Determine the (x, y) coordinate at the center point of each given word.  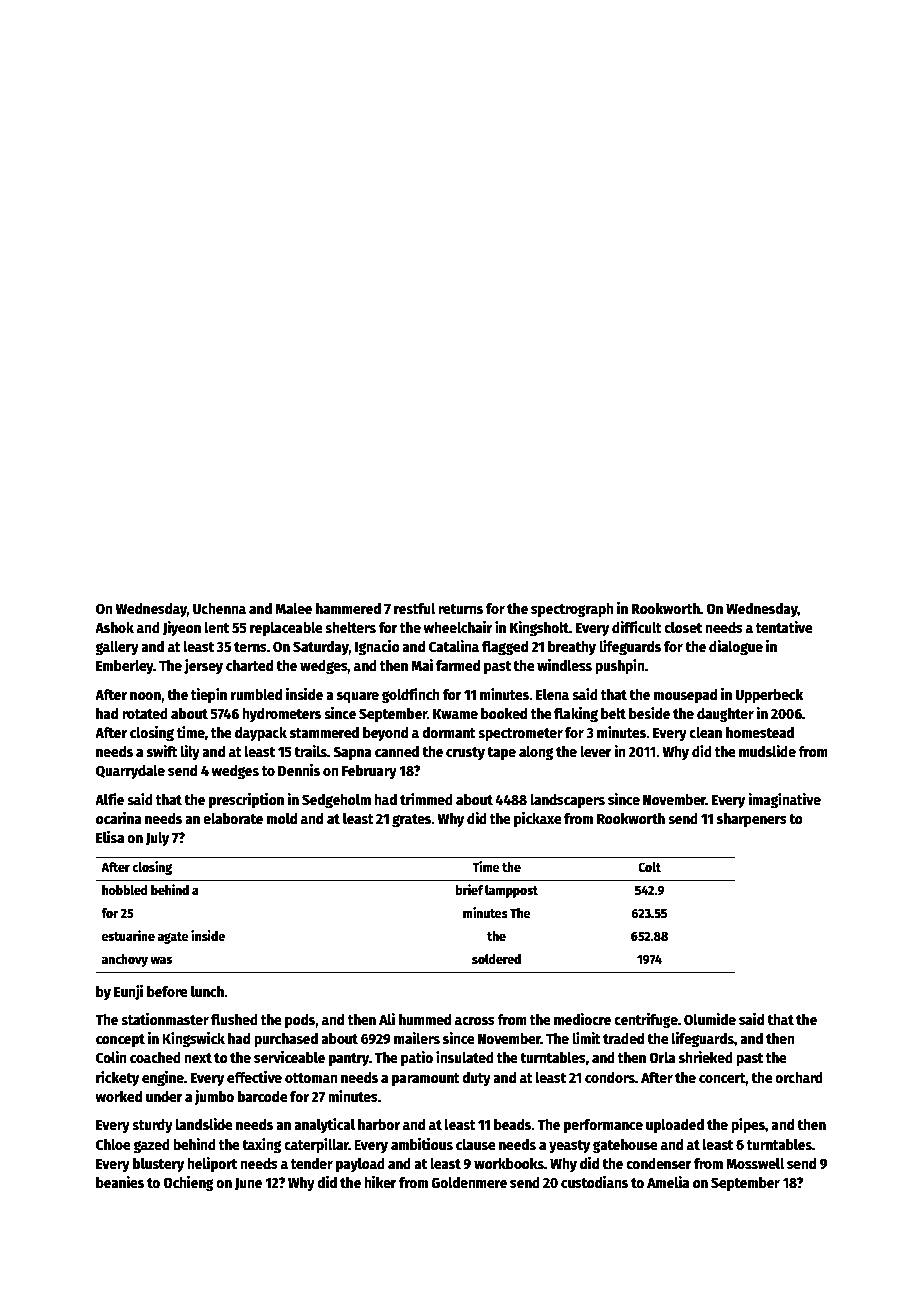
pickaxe (538, 819)
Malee (293, 608)
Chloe (113, 1144)
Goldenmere (469, 1182)
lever (596, 751)
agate (173, 938)
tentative (784, 627)
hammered (348, 608)
